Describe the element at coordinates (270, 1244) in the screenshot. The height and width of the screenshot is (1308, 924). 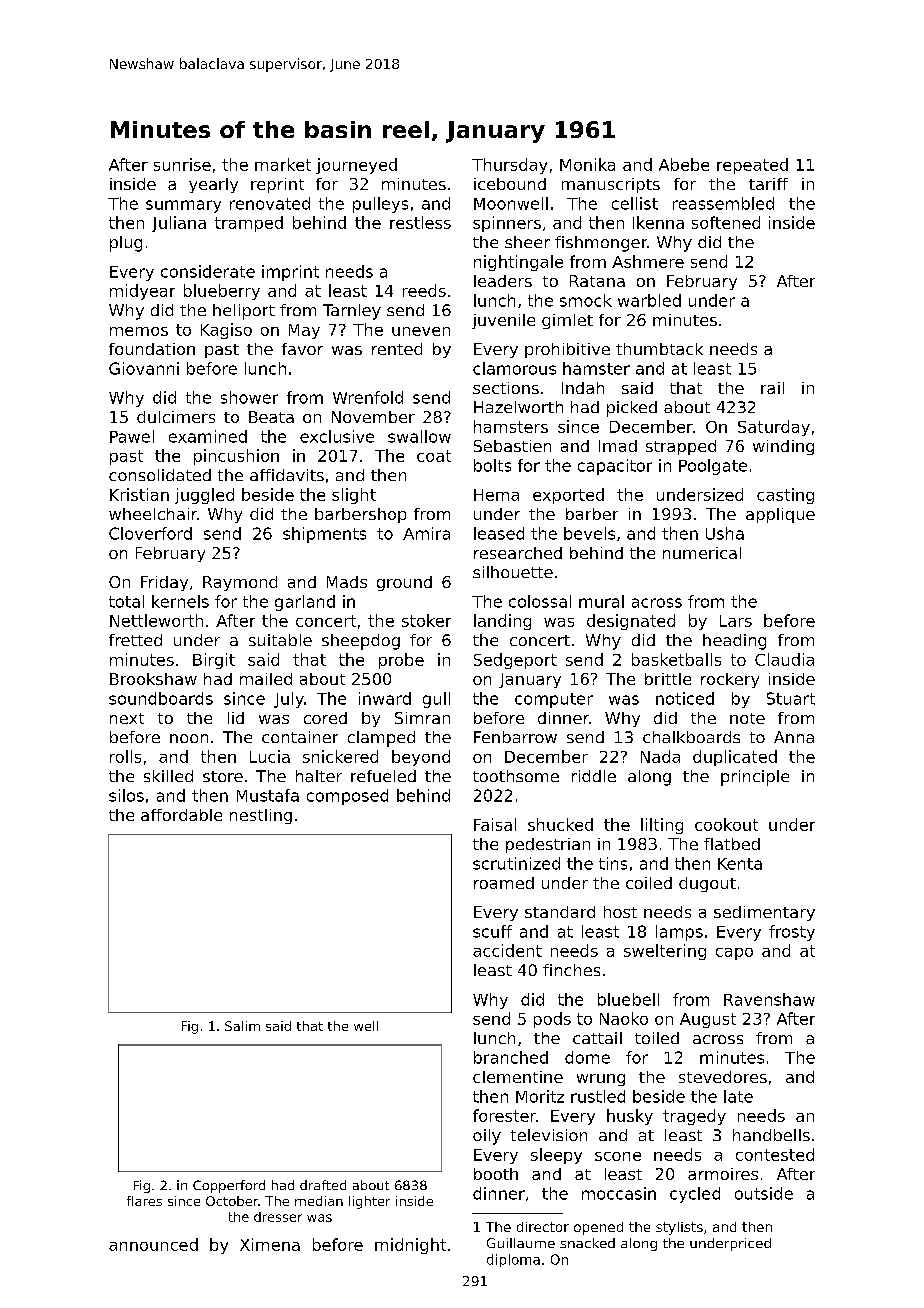
I see `Ximena` at that location.
